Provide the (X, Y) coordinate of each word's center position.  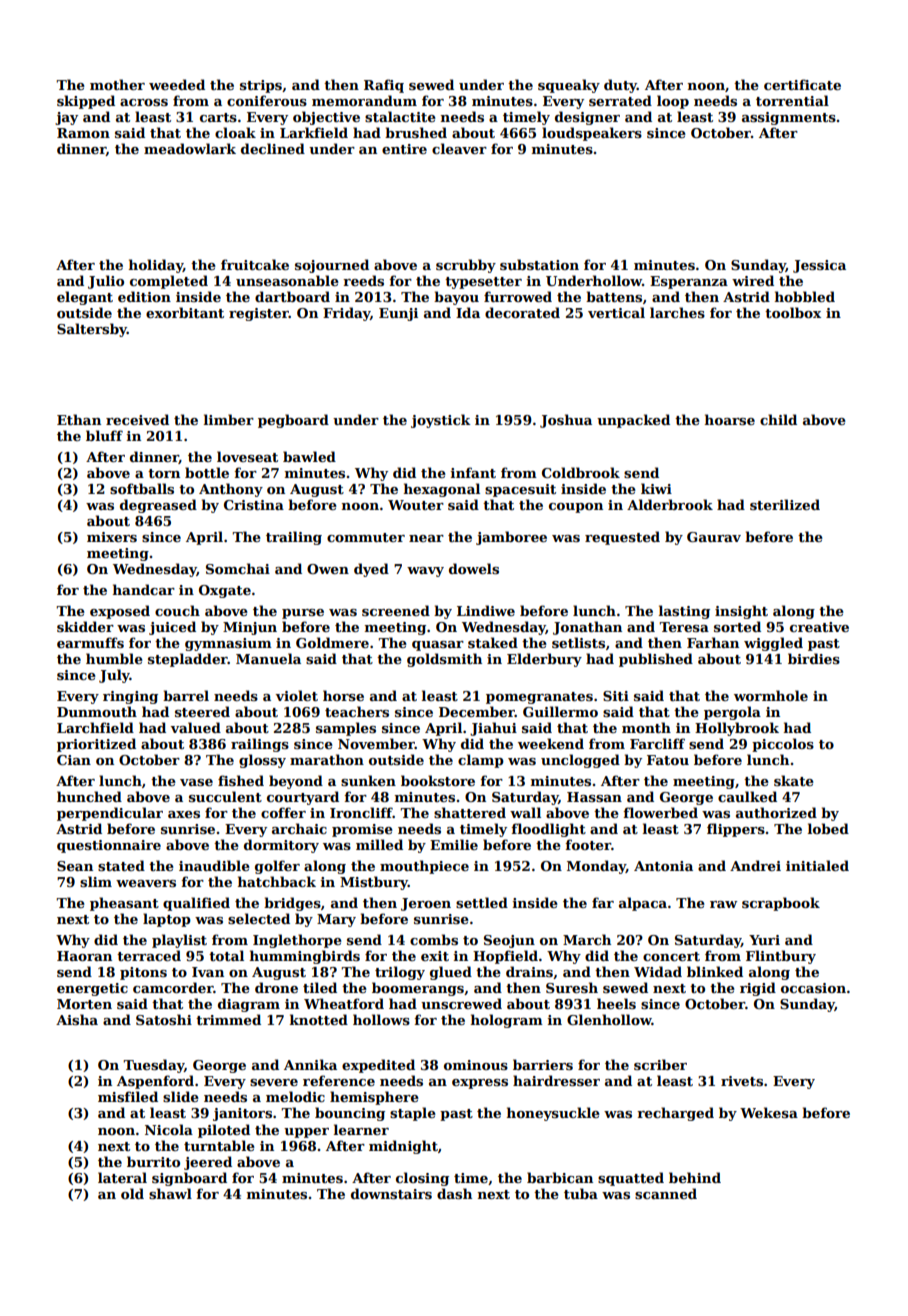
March (587, 939)
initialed (817, 865)
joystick (441, 421)
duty (620, 86)
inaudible (214, 865)
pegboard (293, 421)
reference (339, 1080)
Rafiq (384, 86)
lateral (122, 1177)
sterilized (785, 504)
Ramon (83, 133)
